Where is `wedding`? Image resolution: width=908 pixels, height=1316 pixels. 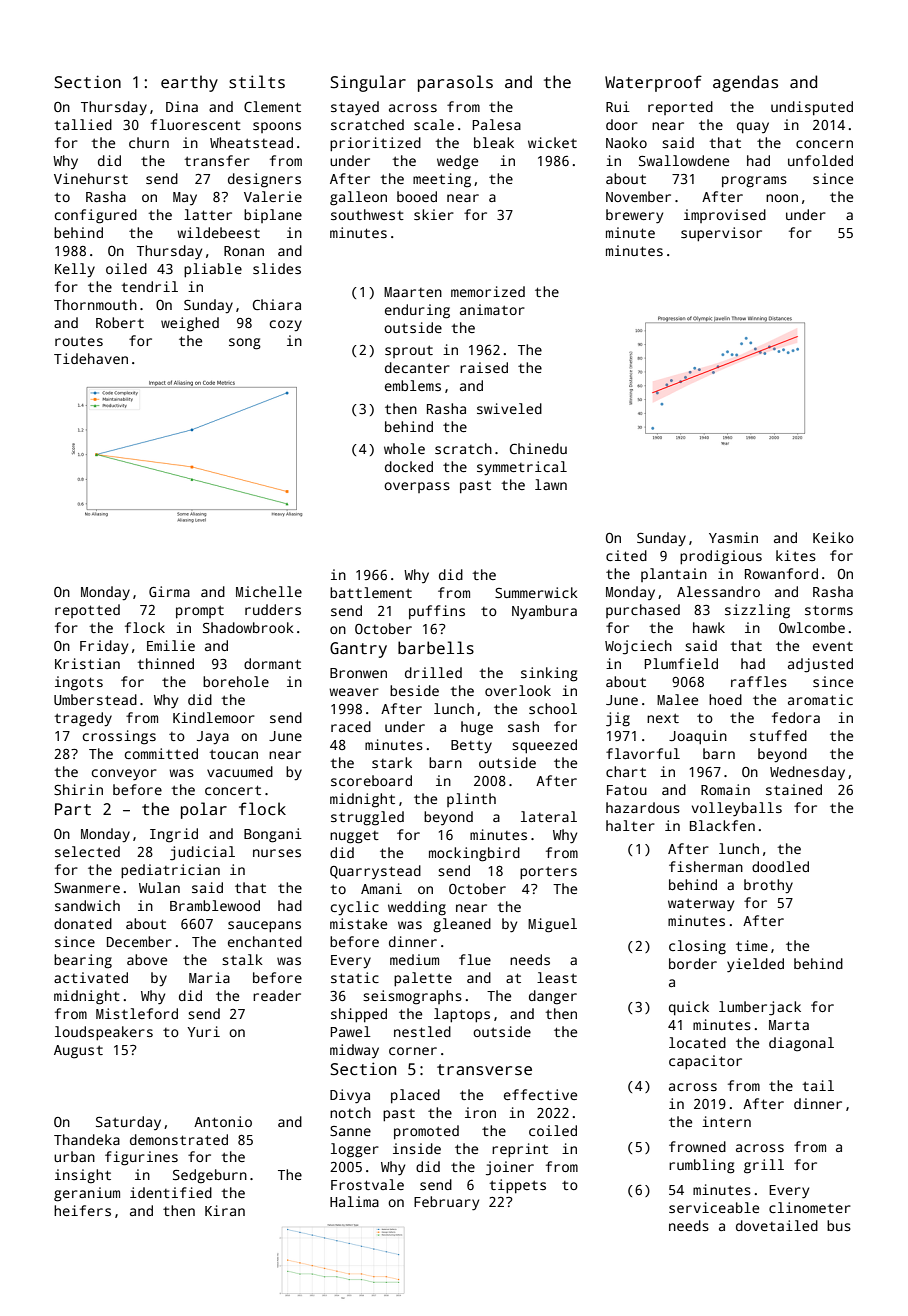 wedding is located at coordinates (417, 908).
